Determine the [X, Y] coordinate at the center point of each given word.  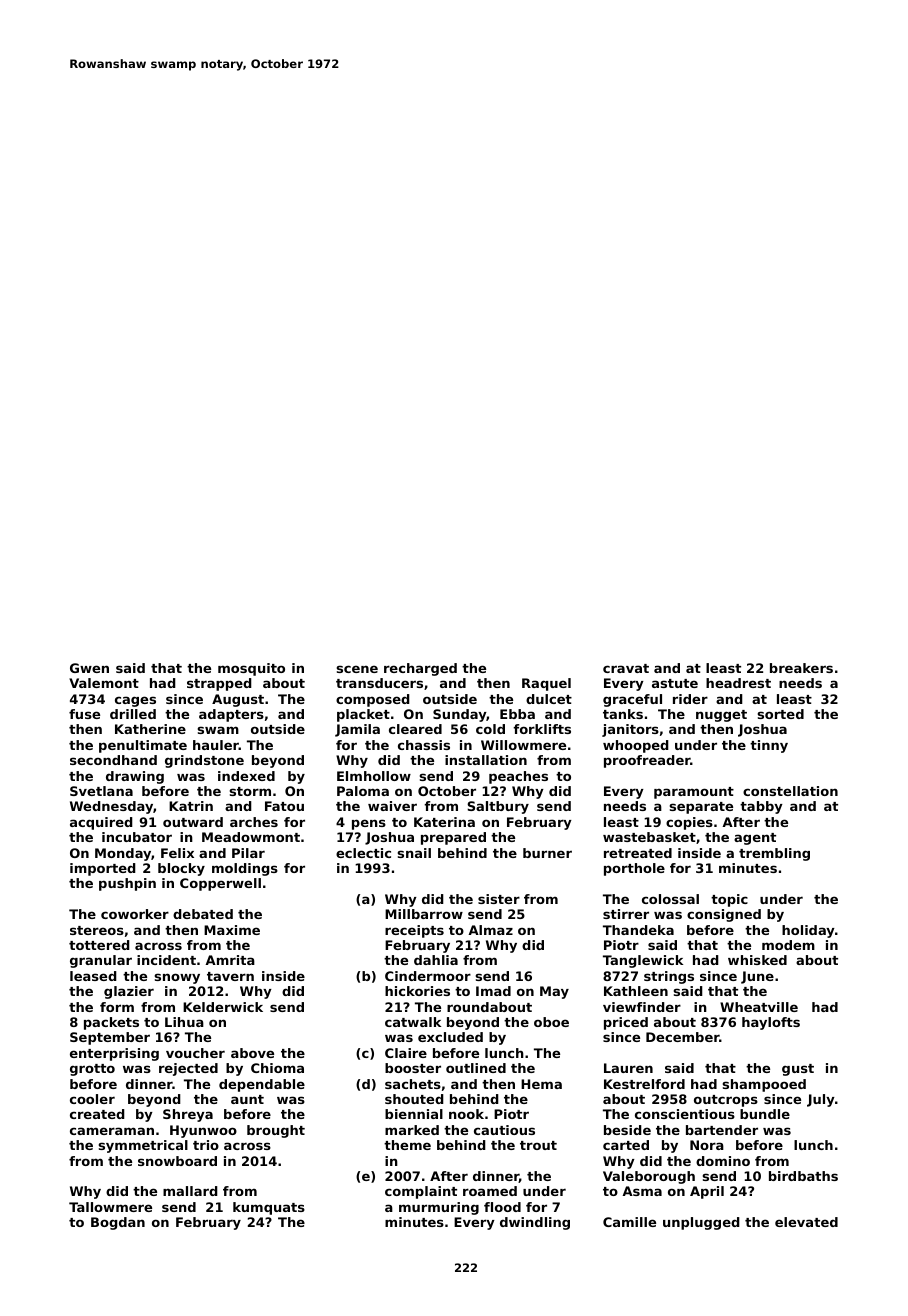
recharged [420, 669]
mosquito [251, 669]
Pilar [248, 853]
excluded [450, 1037]
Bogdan [118, 1223]
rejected [188, 1069]
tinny [769, 746]
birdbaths [803, 1176]
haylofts [771, 1023]
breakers [801, 668]
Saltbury [498, 807]
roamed [490, 1191]
